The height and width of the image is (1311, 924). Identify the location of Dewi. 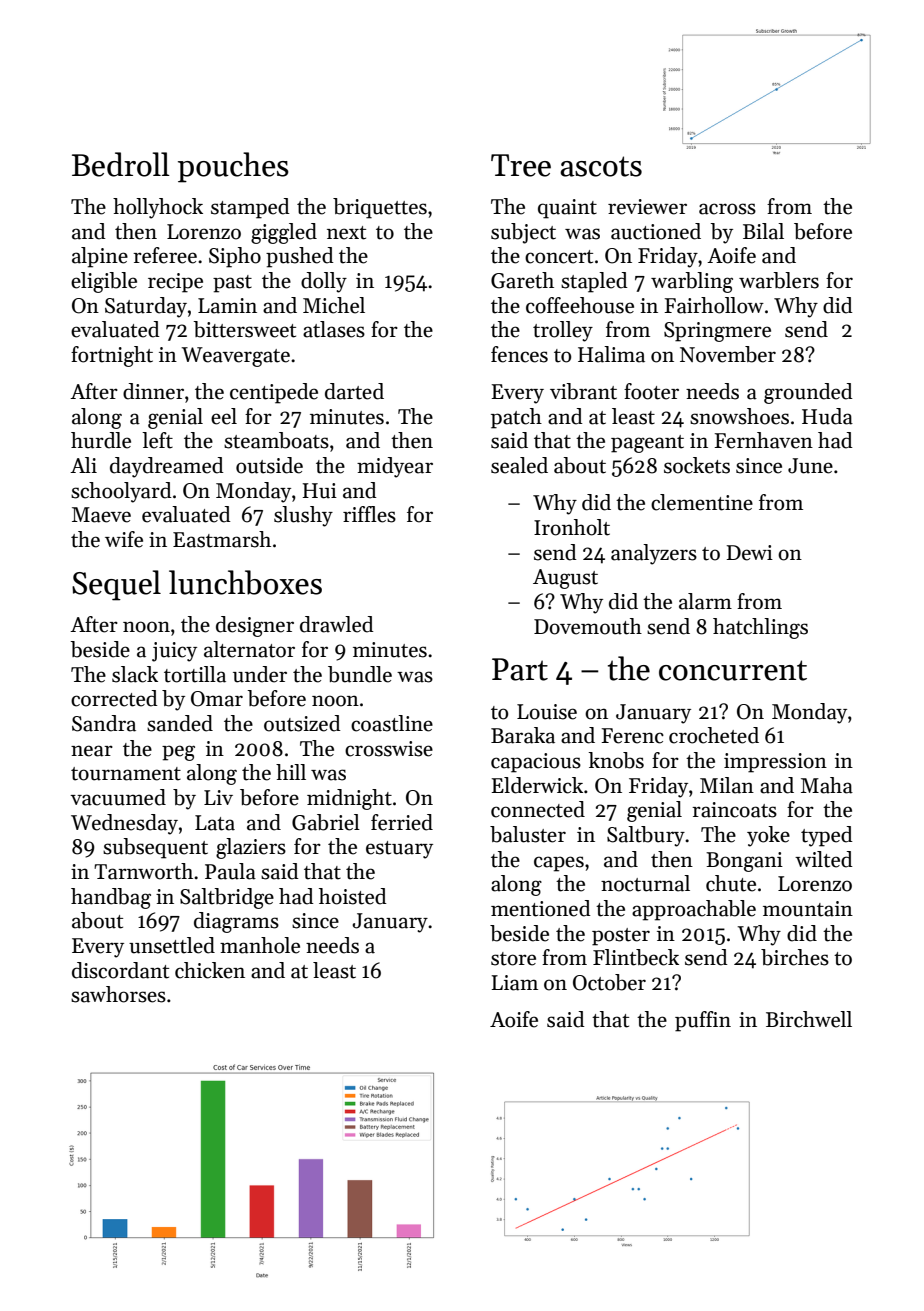
(750, 553).
